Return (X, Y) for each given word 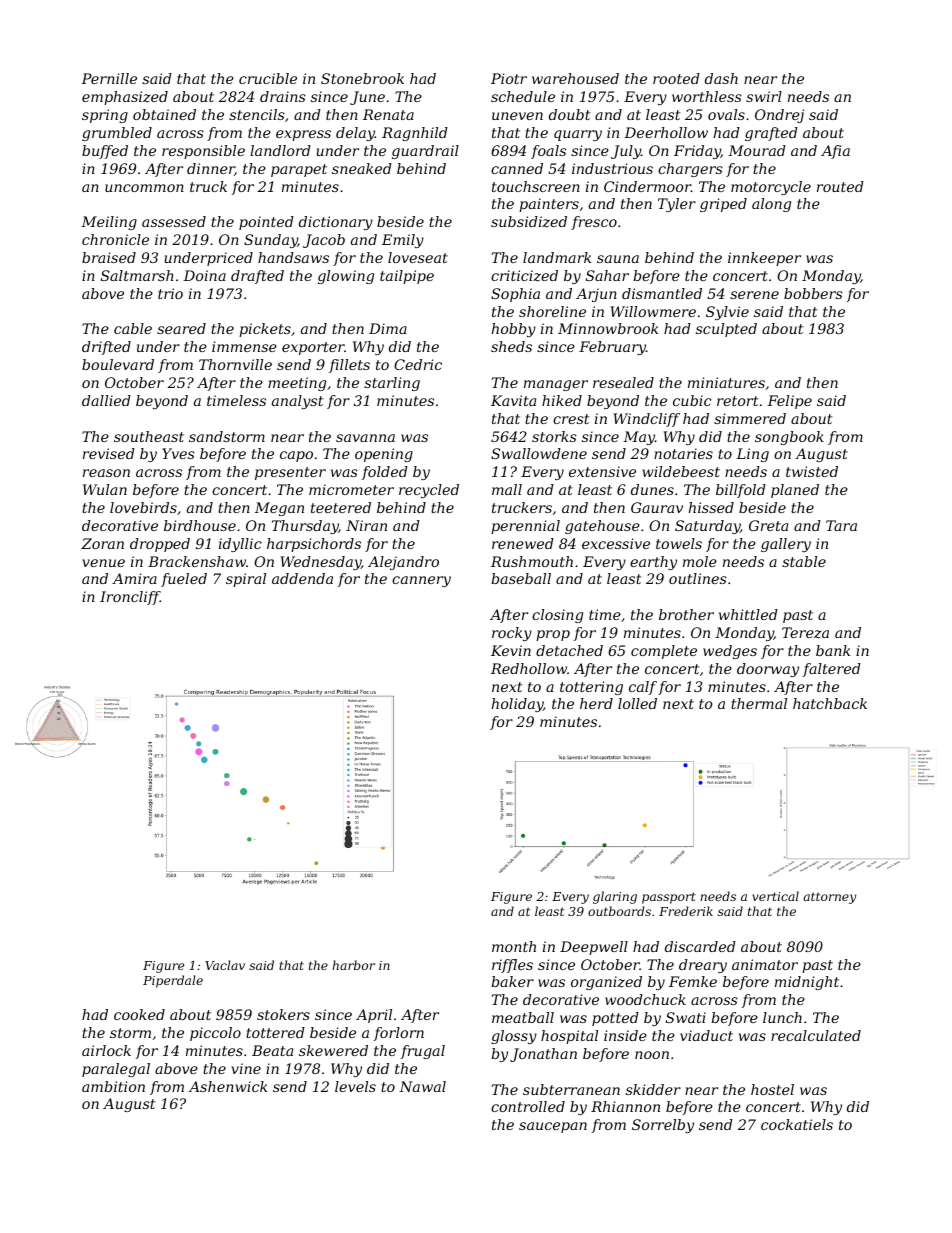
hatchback (830, 703)
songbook (789, 438)
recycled (429, 491)
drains (283, 96)
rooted (676, 78)
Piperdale (173, 981)
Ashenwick (228, 1086)
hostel (772, 1089)
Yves (178, 453)
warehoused (575, 78)
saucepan (553, 1127)
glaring (615, 897)
